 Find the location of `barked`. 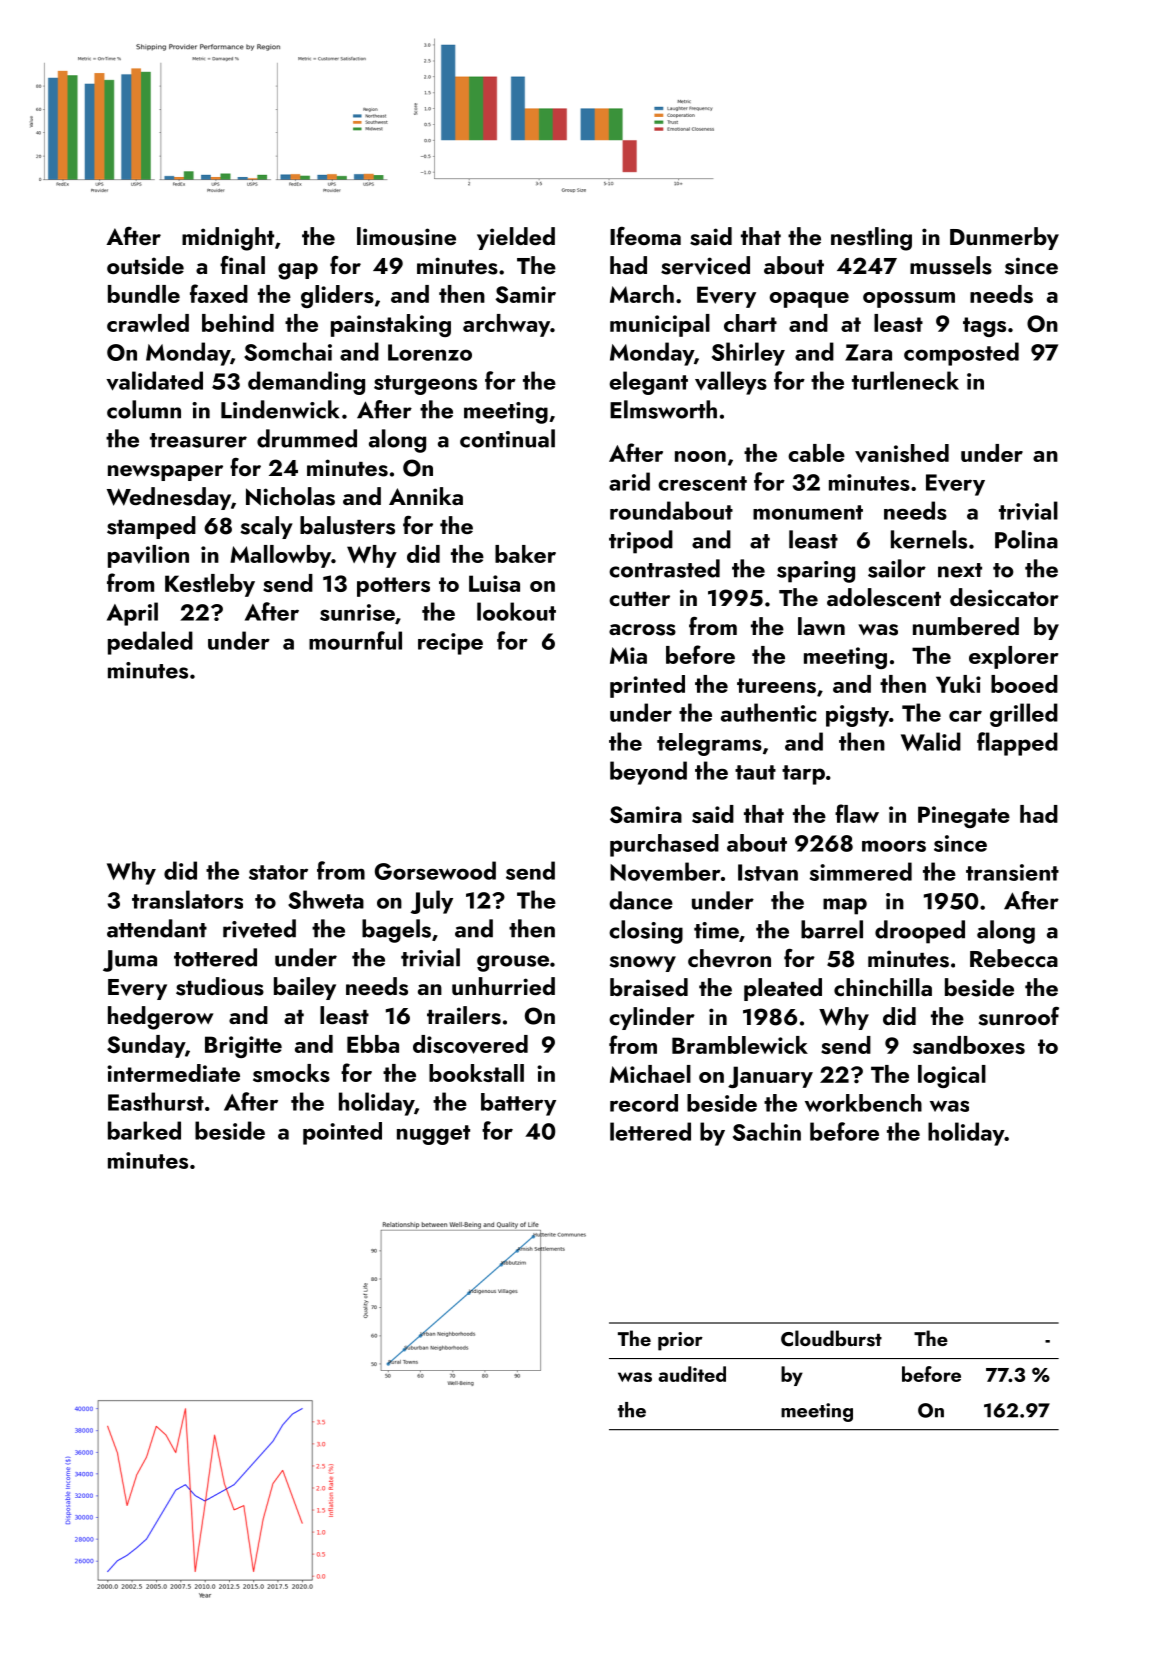

barked is located at coordinates (144, 1130).
